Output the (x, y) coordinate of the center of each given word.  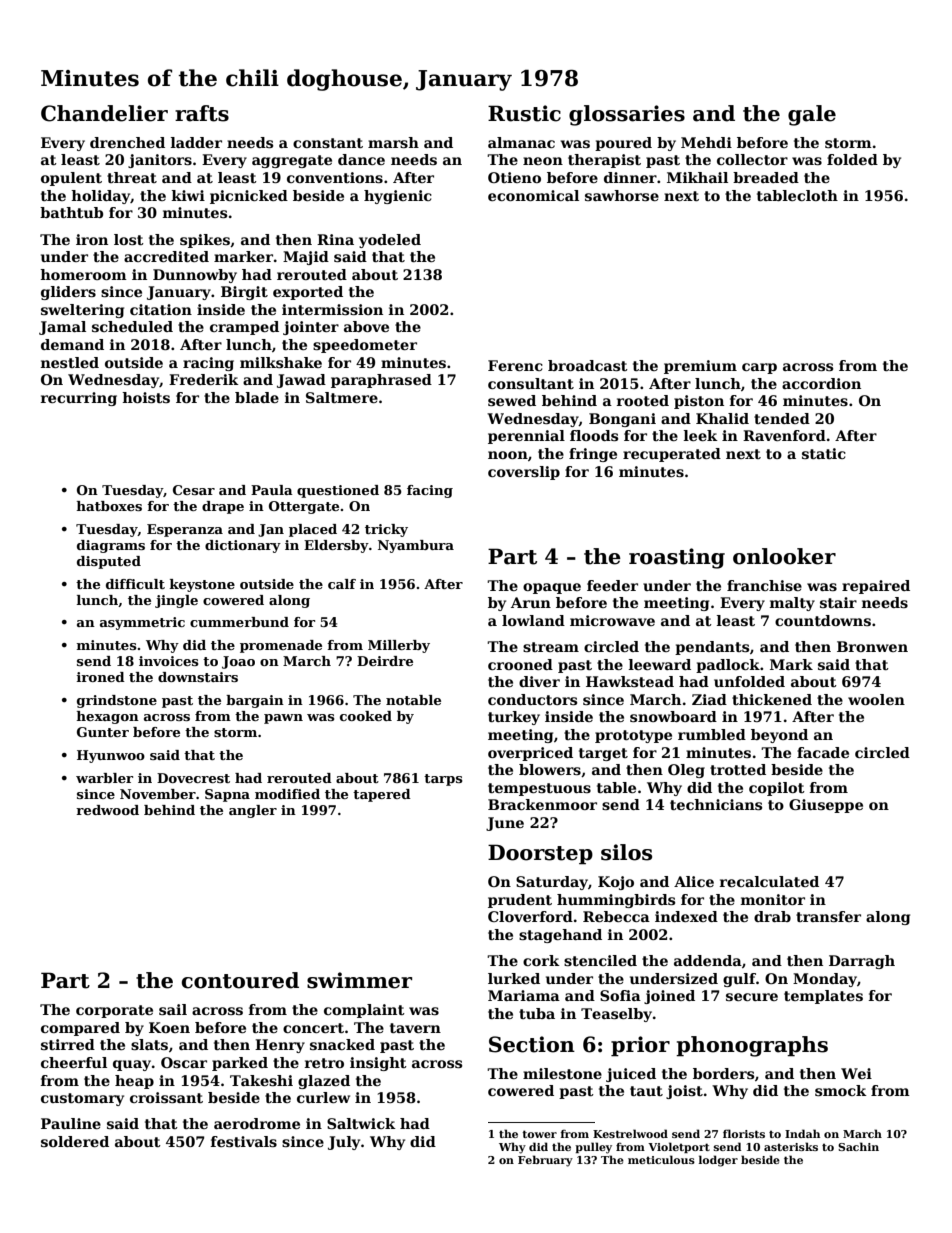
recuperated (672, 455)
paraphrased (381, 381)
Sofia (620, 995)
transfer (828, 916)
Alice (694, 881)
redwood (107, 810)
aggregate (292, 161)
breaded (766, 177)
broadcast (588, 365)
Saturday (552, 883)
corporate (114, 1011)
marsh (393, 142)
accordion (821, 383)
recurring (79, 399)
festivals (244, 1141)
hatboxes (109, 506)
